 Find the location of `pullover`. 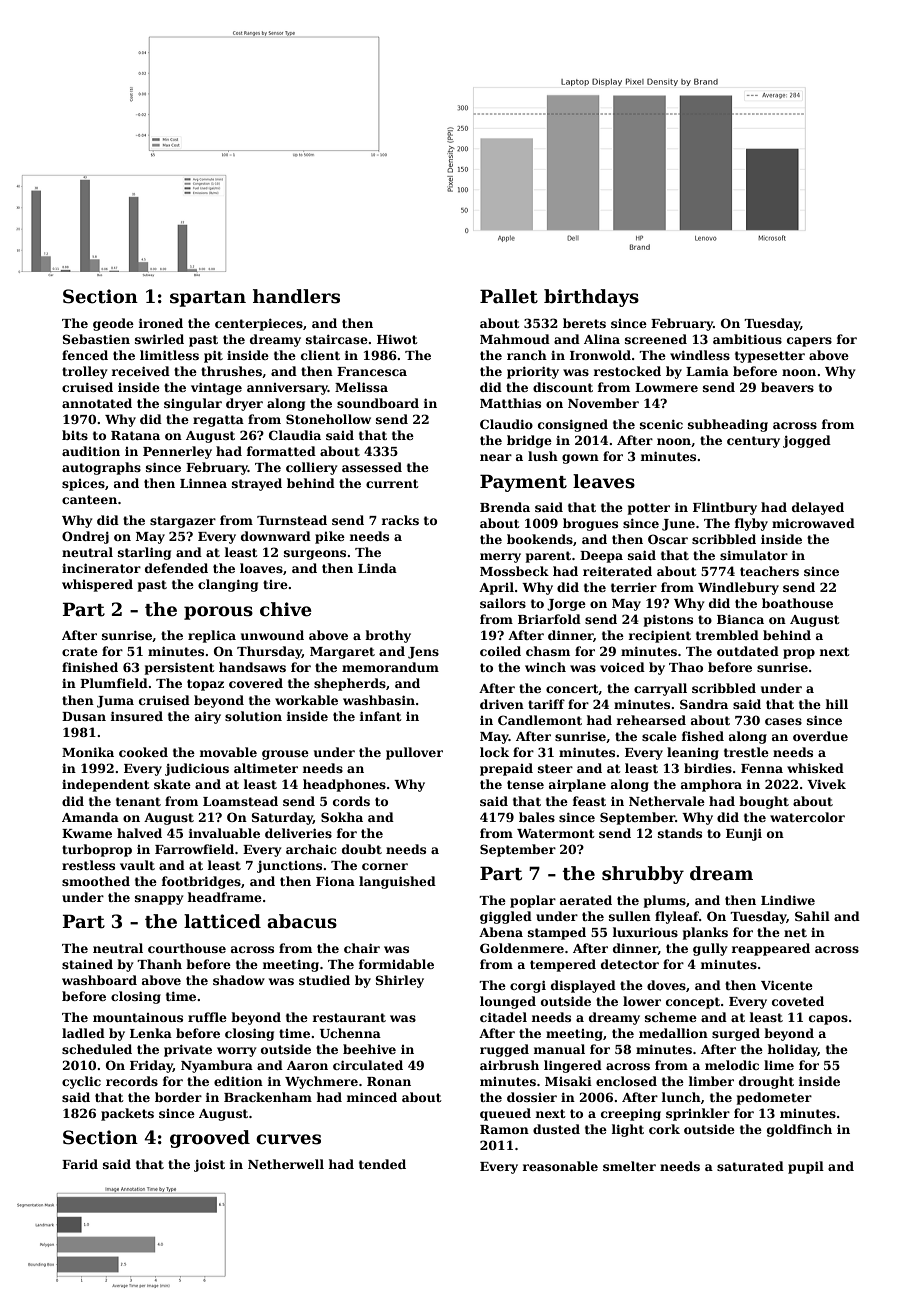

pullover is located at coordinates (414, 753).
